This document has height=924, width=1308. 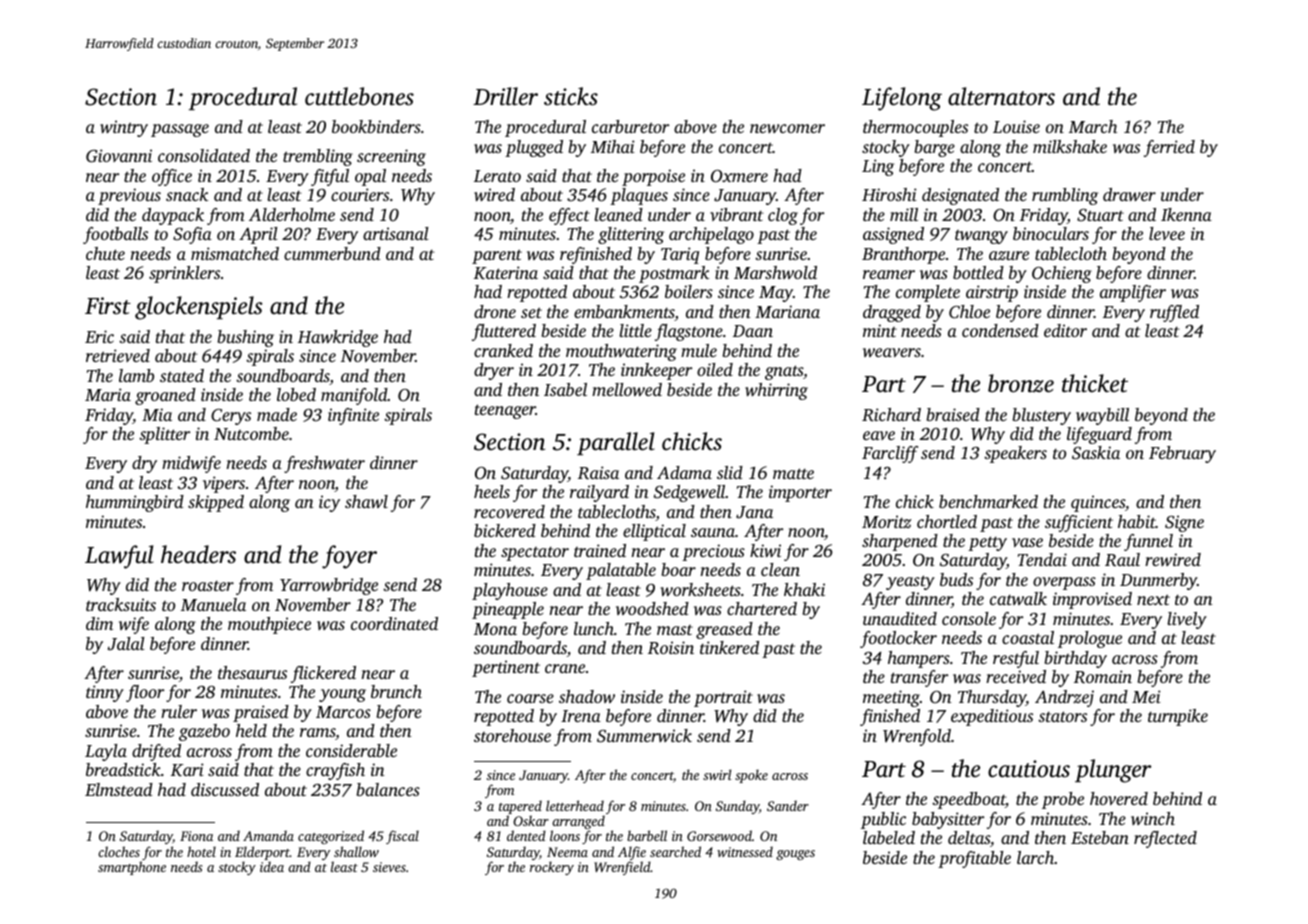 I want to click on Mia, so click(x=157, y=414).
